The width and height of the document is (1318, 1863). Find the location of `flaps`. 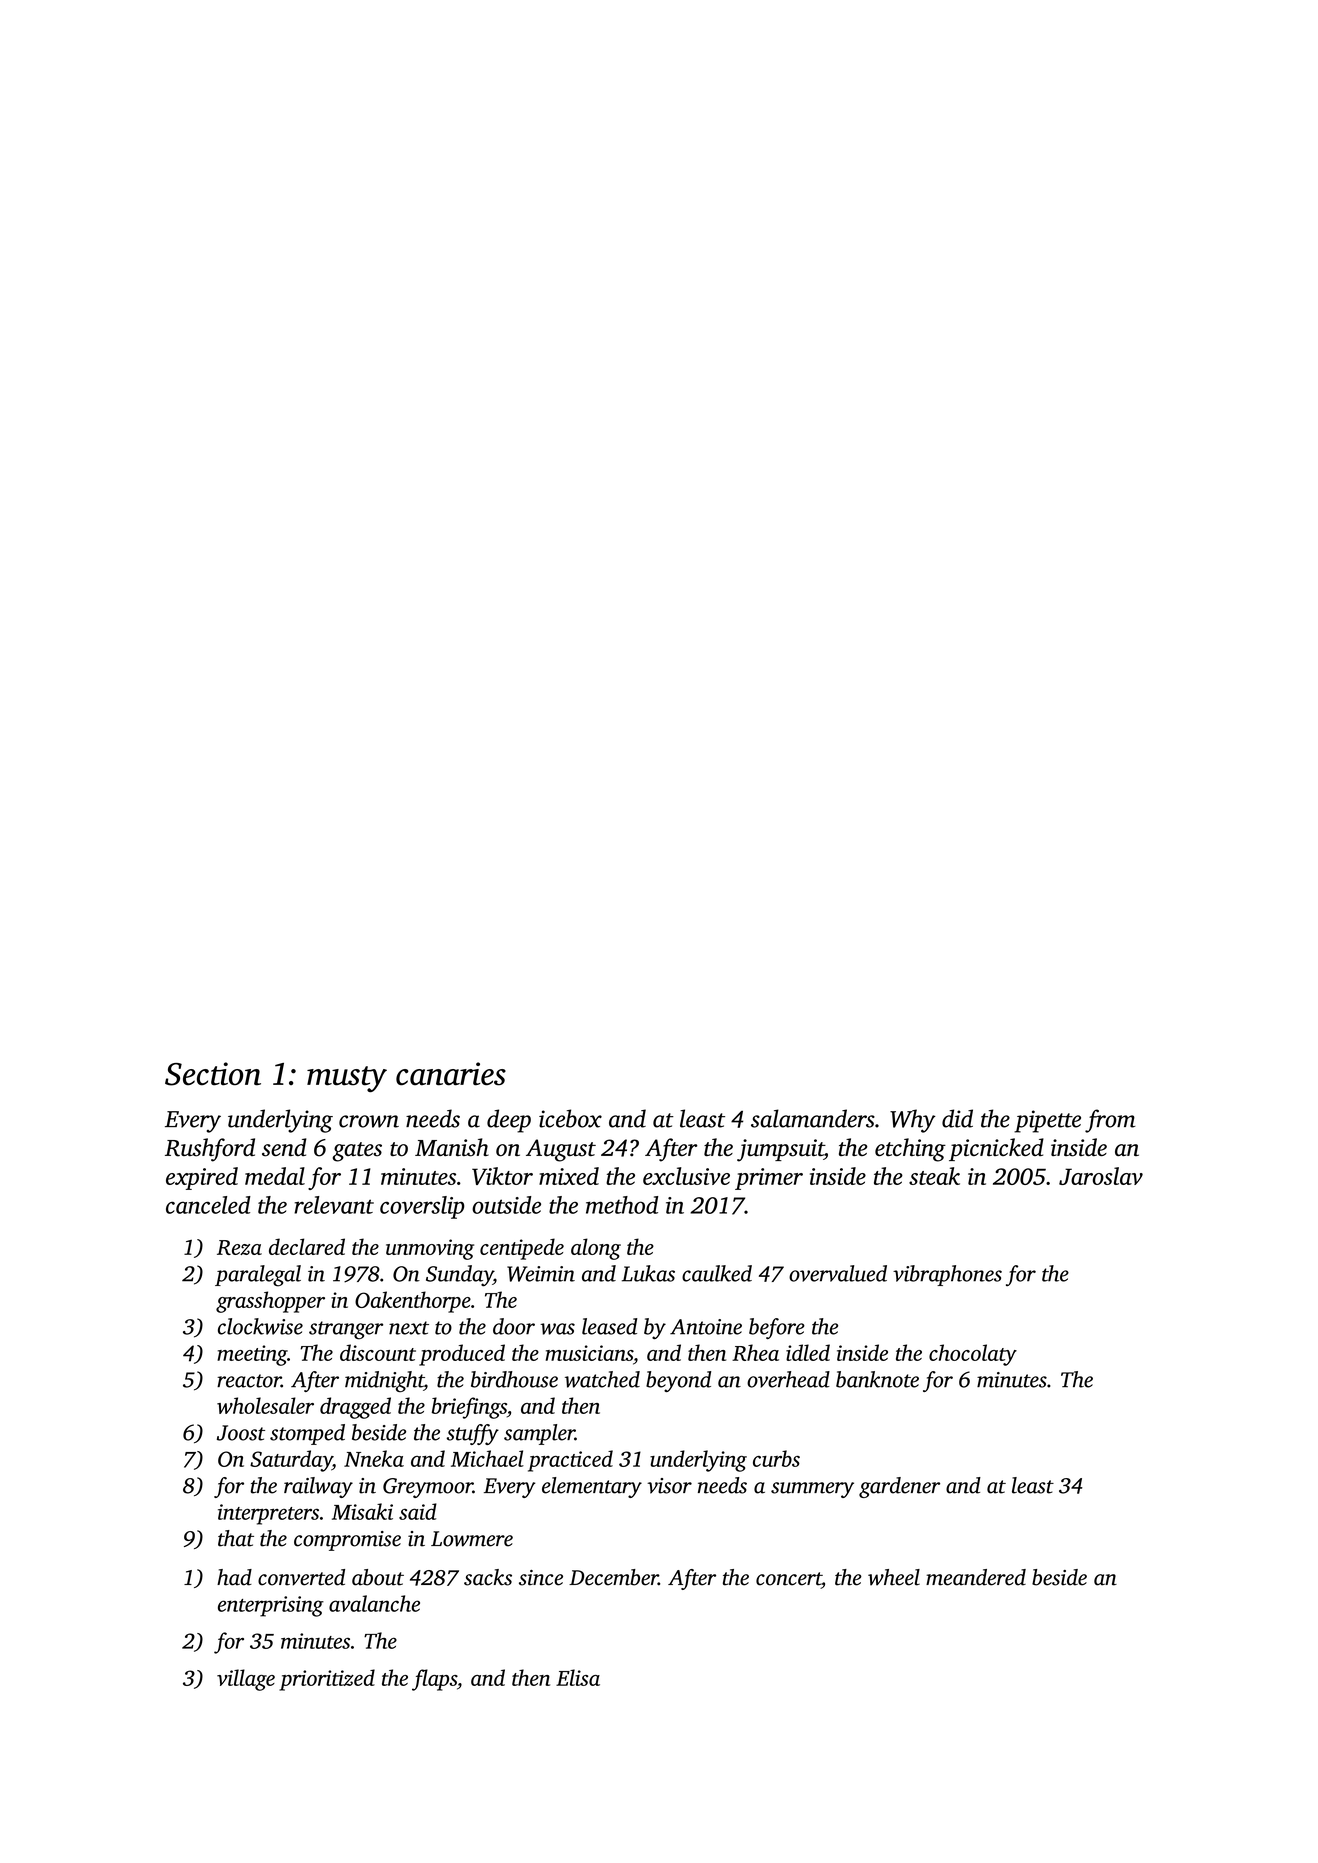

flaps is located at coordinates (434, 1680).
